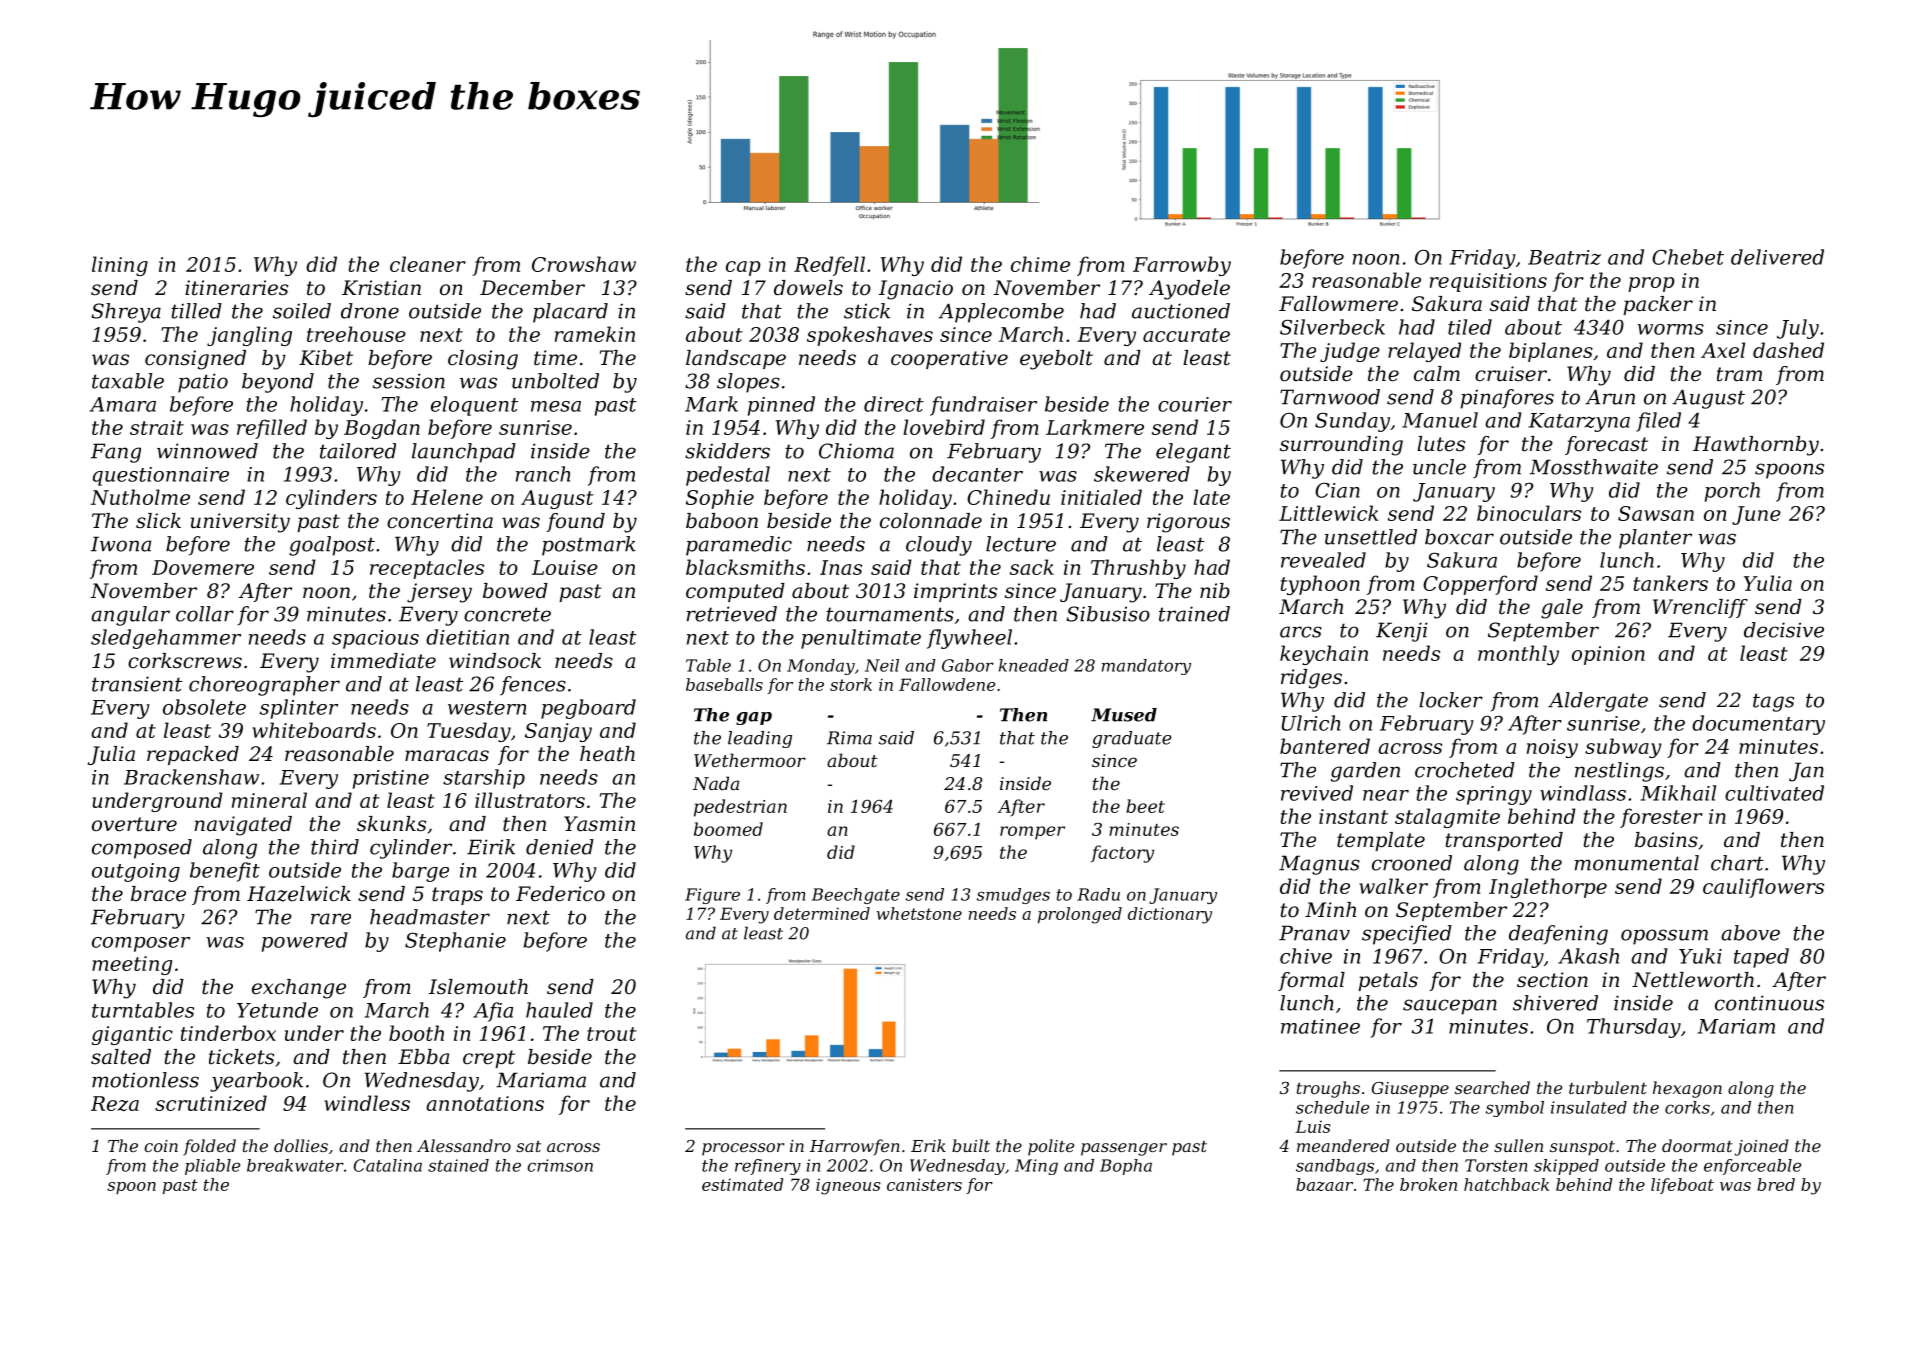  What do you see at coordinates (533, 686) in the page?
I see `fences` at bounding box center [533, 686].
